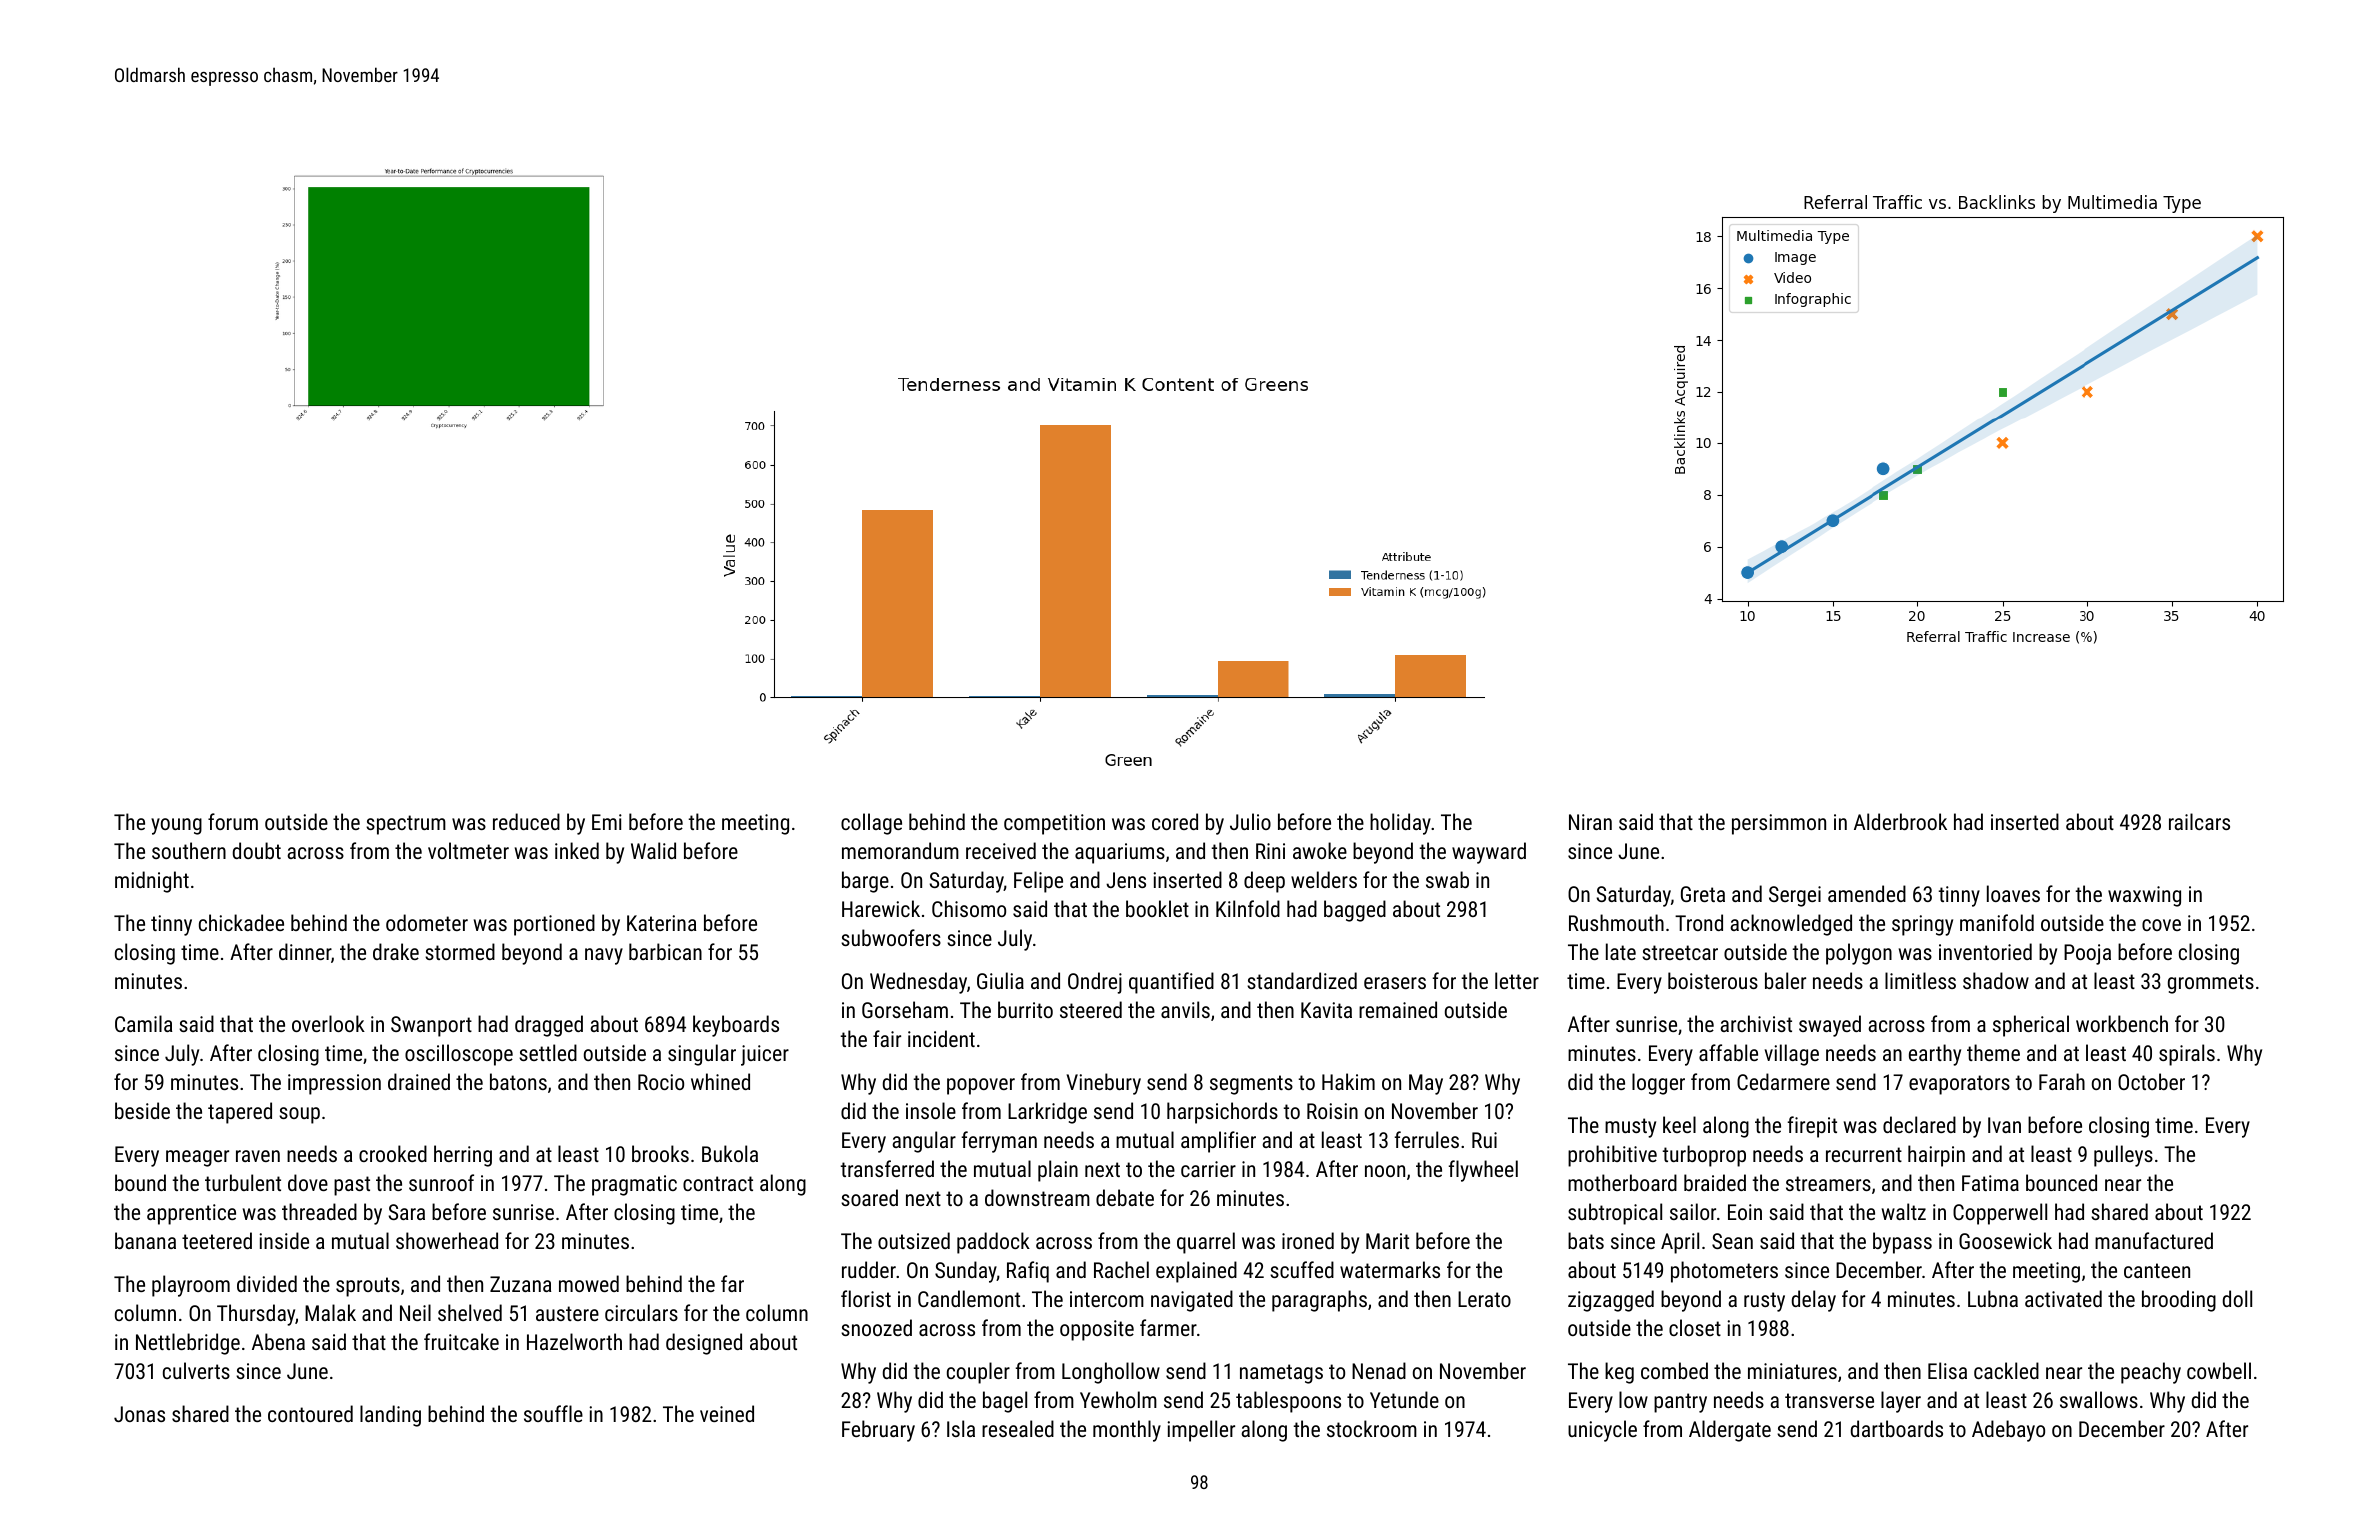 Image resolution: width=2380 pixels, height=1540 pixels. What do you see at coordinates (1201, 1431) in the screenshot?
I see `impeller` at bounding box center [1201, 1431].
